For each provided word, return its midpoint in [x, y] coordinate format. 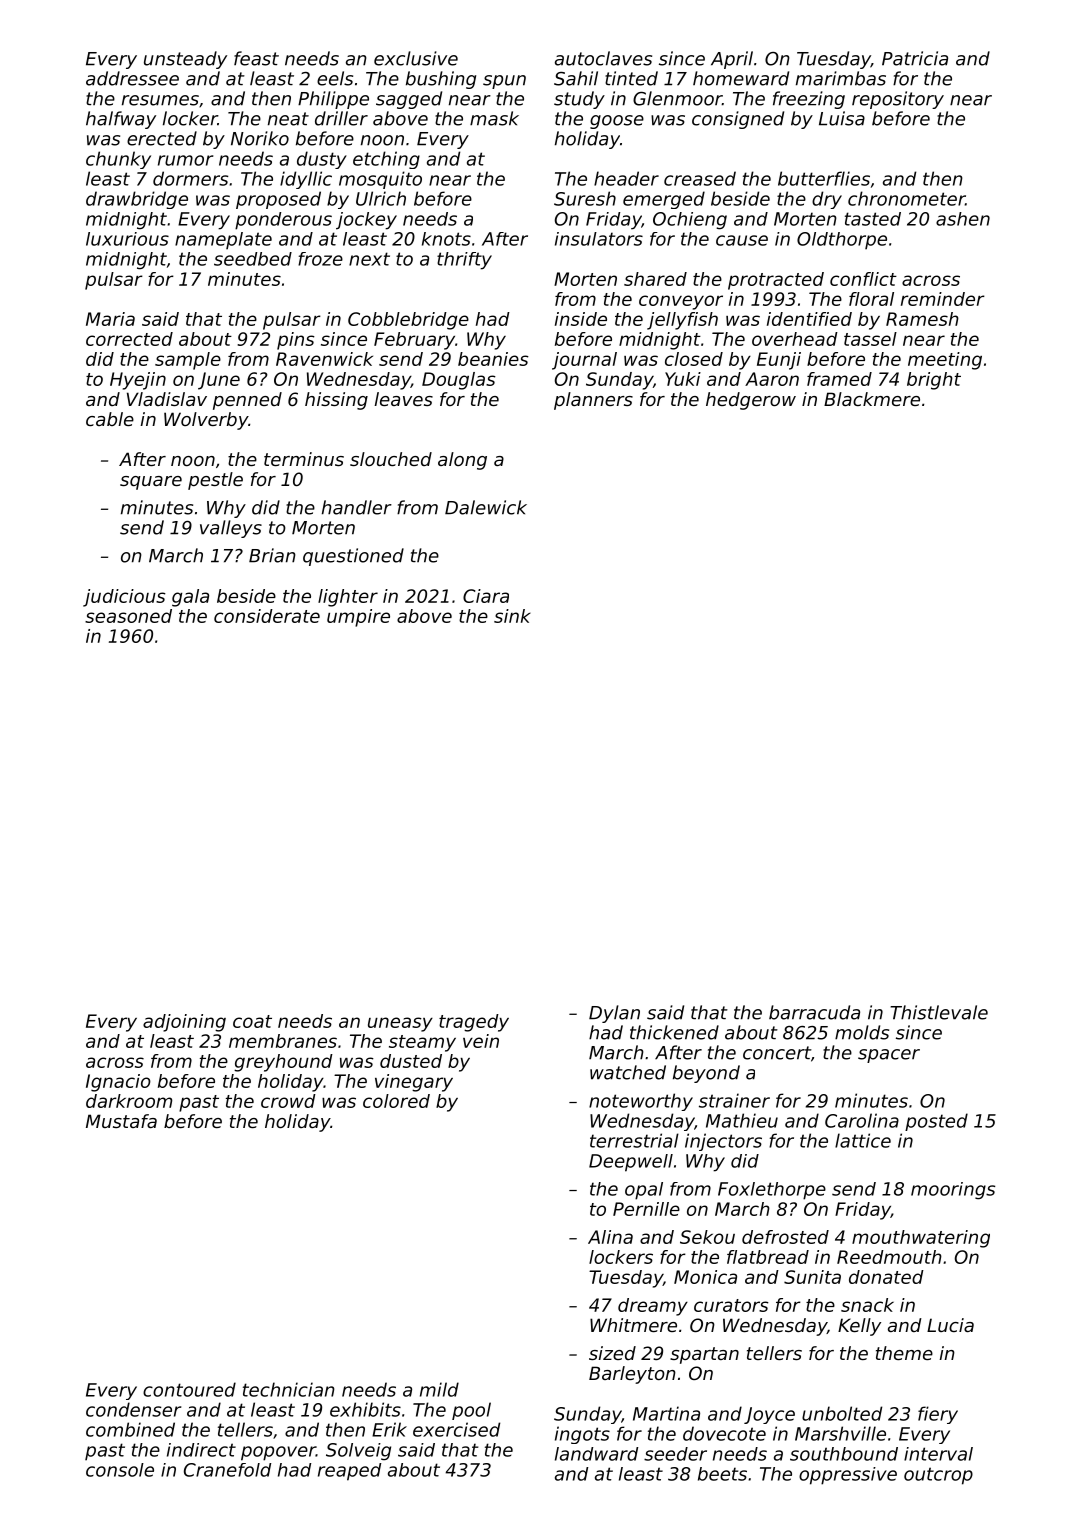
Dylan [614, 1014]
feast [256, 58]
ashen [963, 219]
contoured [189, 1389]
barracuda [814, 1012]
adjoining [184, 1023]
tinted [631, 78]
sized [612, 1353]
